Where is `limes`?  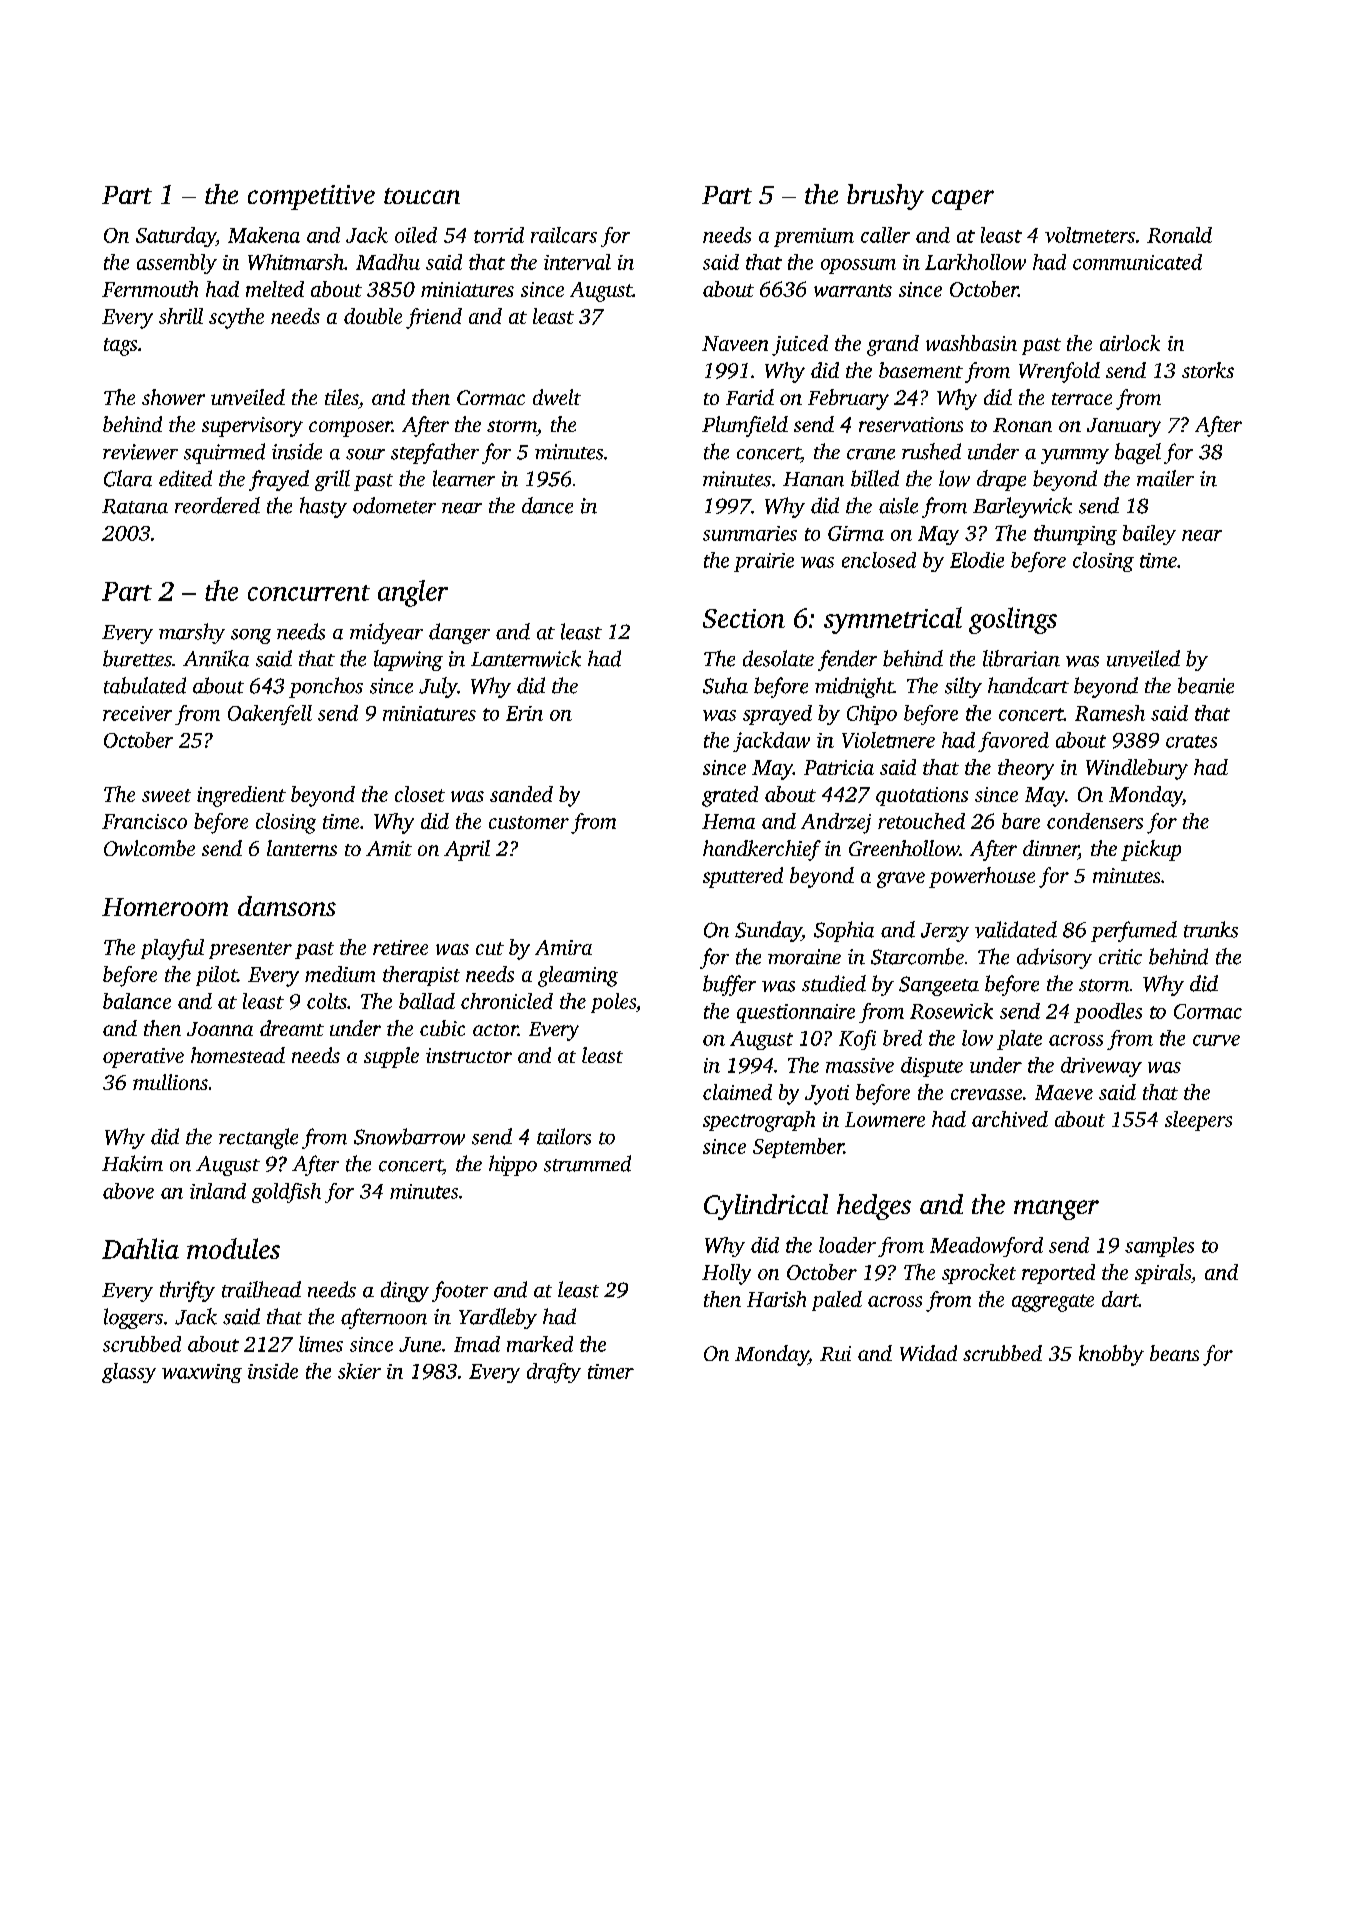 limes is located at coordinates (321, 1344).
